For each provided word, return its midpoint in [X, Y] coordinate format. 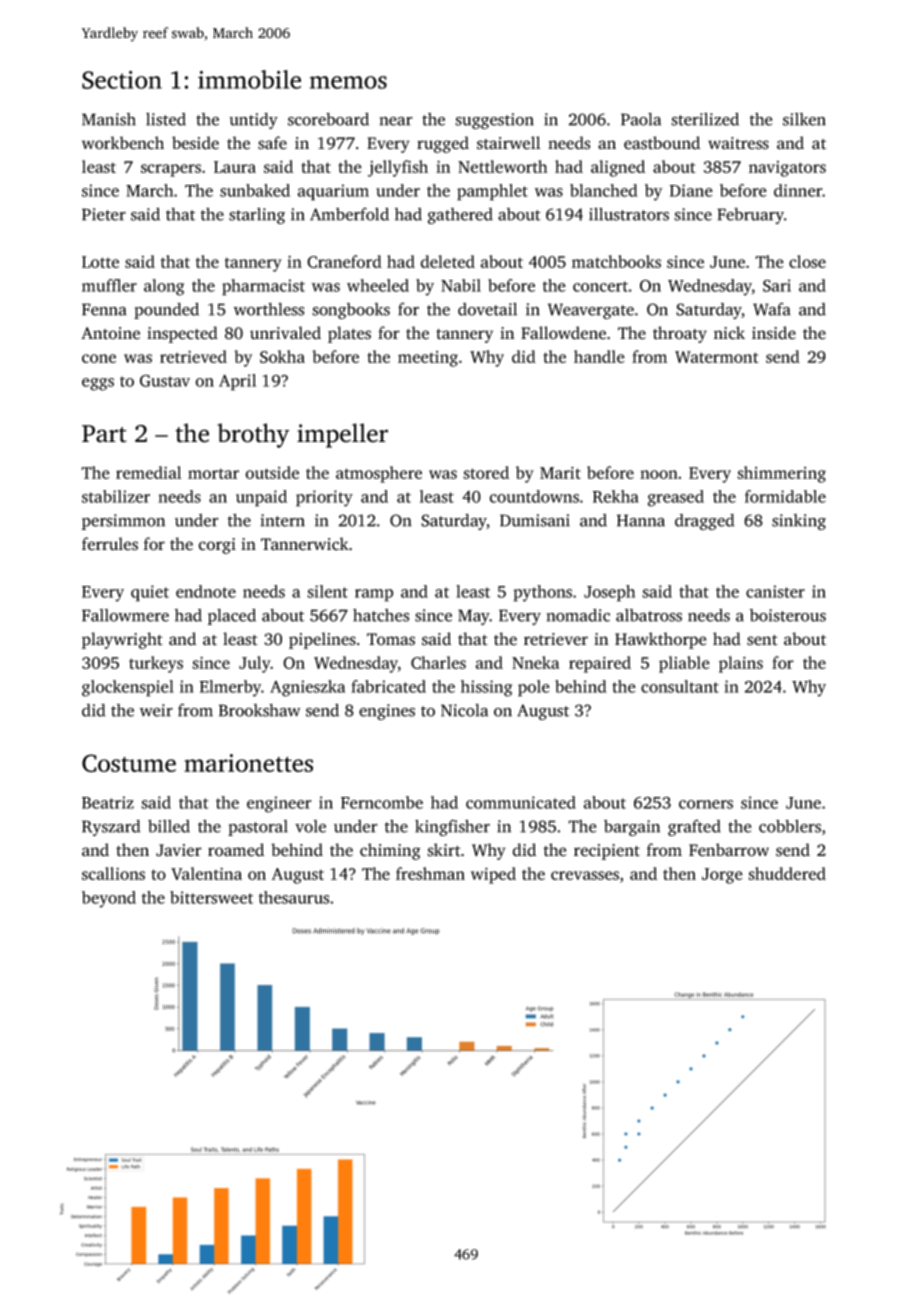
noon [659, 474]
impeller [342, 435]
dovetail [487, 309]
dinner [798, 190]
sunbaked [255, 190]
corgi [217, 546]
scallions [113, 873]
